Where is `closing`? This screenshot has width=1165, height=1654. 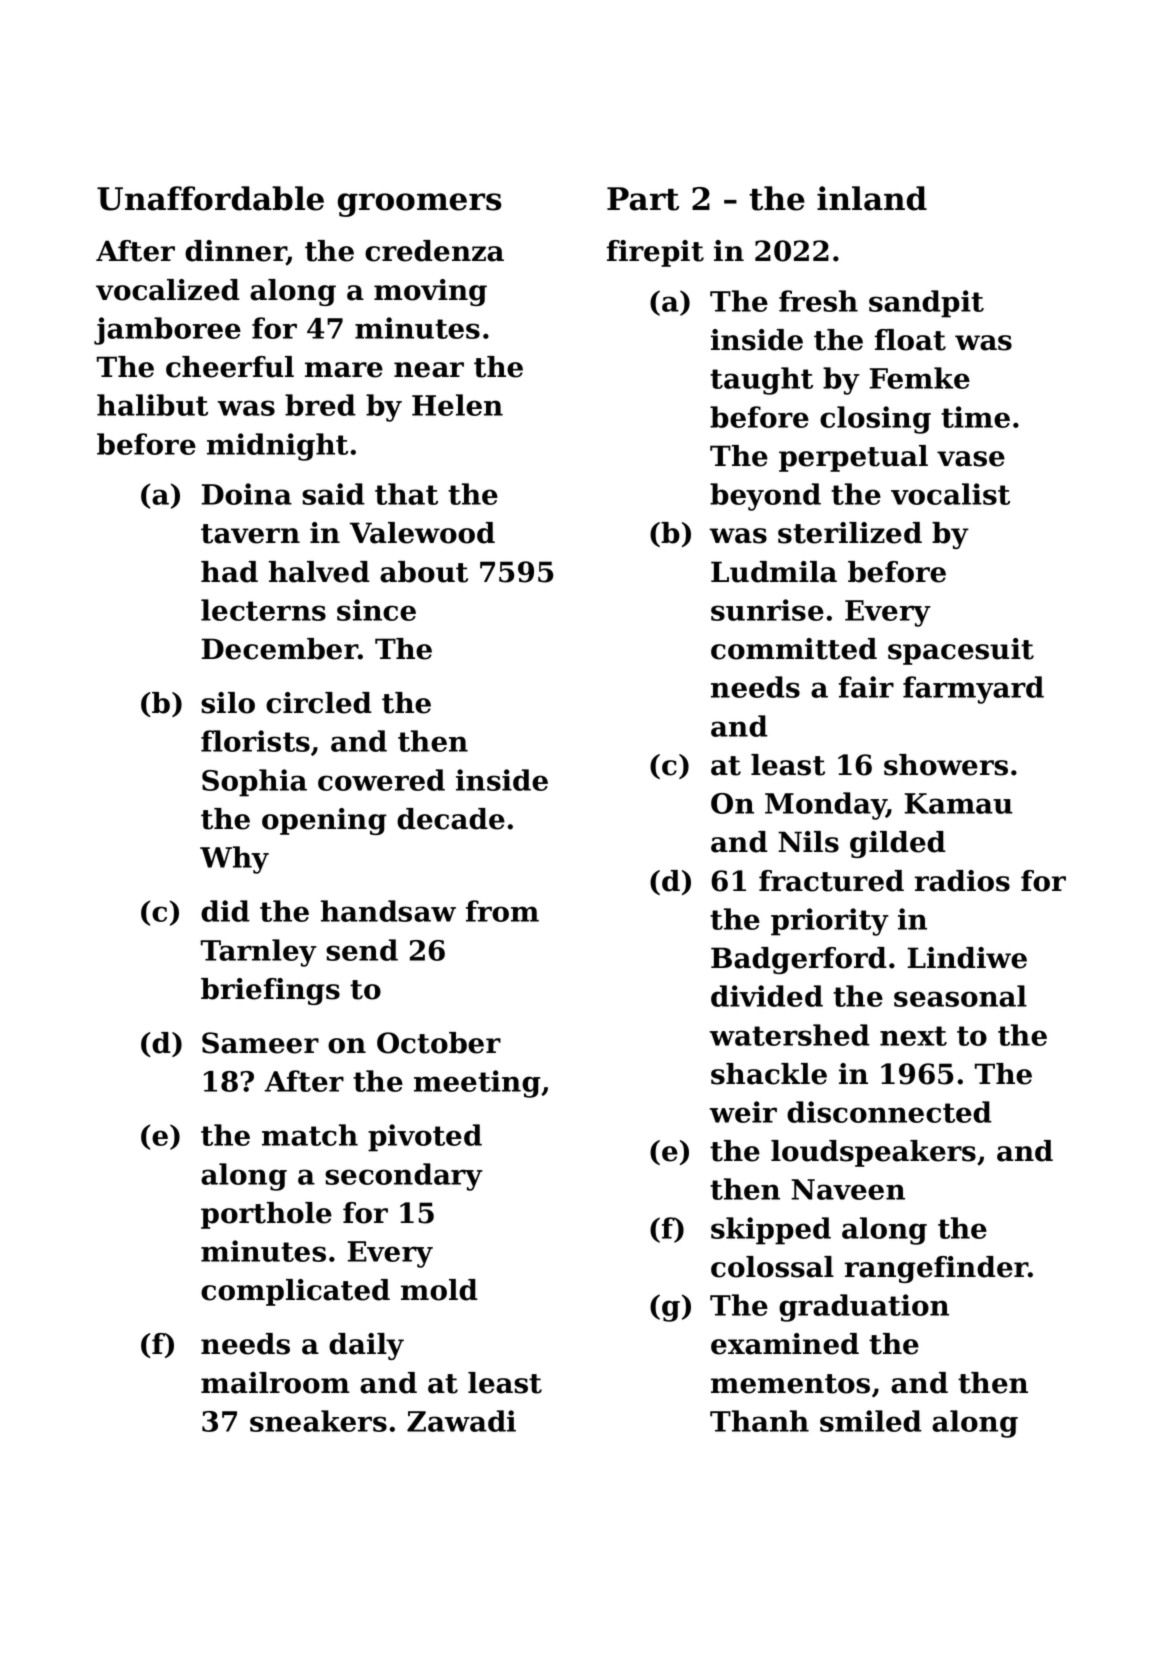 closing is located at coordinates (875, 420).
